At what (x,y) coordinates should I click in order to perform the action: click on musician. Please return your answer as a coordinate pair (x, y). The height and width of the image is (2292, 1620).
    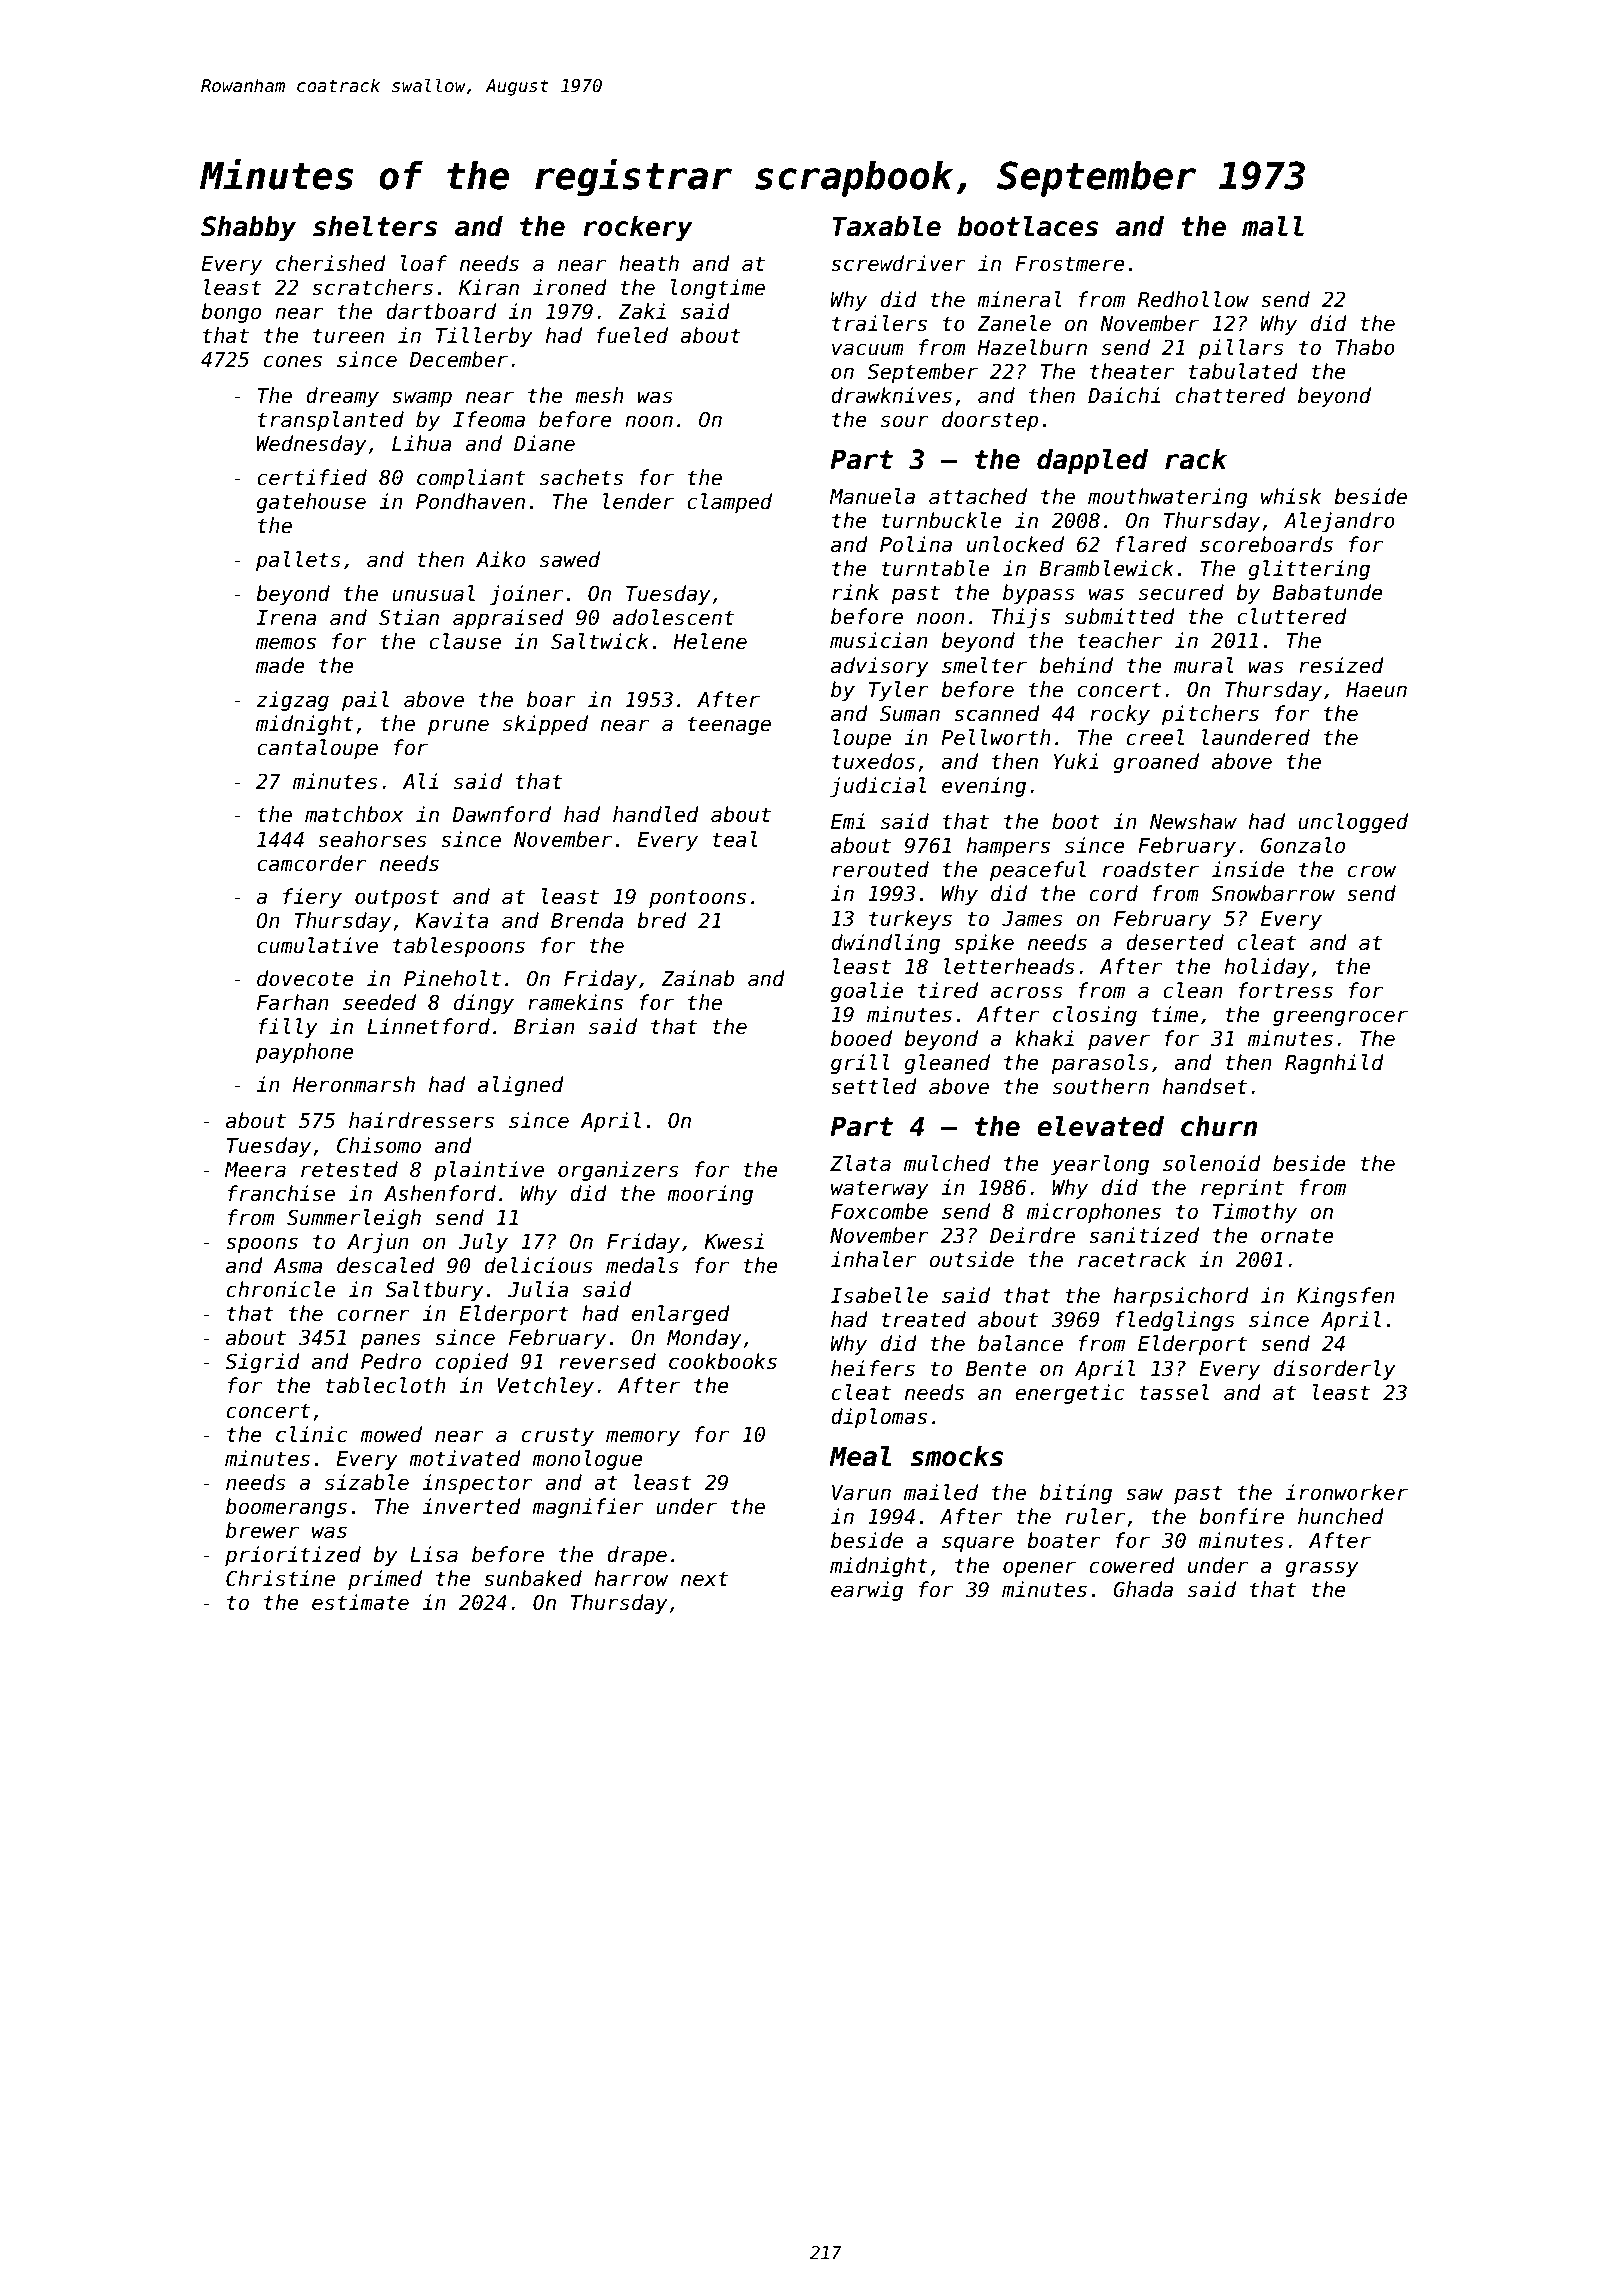
    Looking at the image, I should click on (879, 640).
